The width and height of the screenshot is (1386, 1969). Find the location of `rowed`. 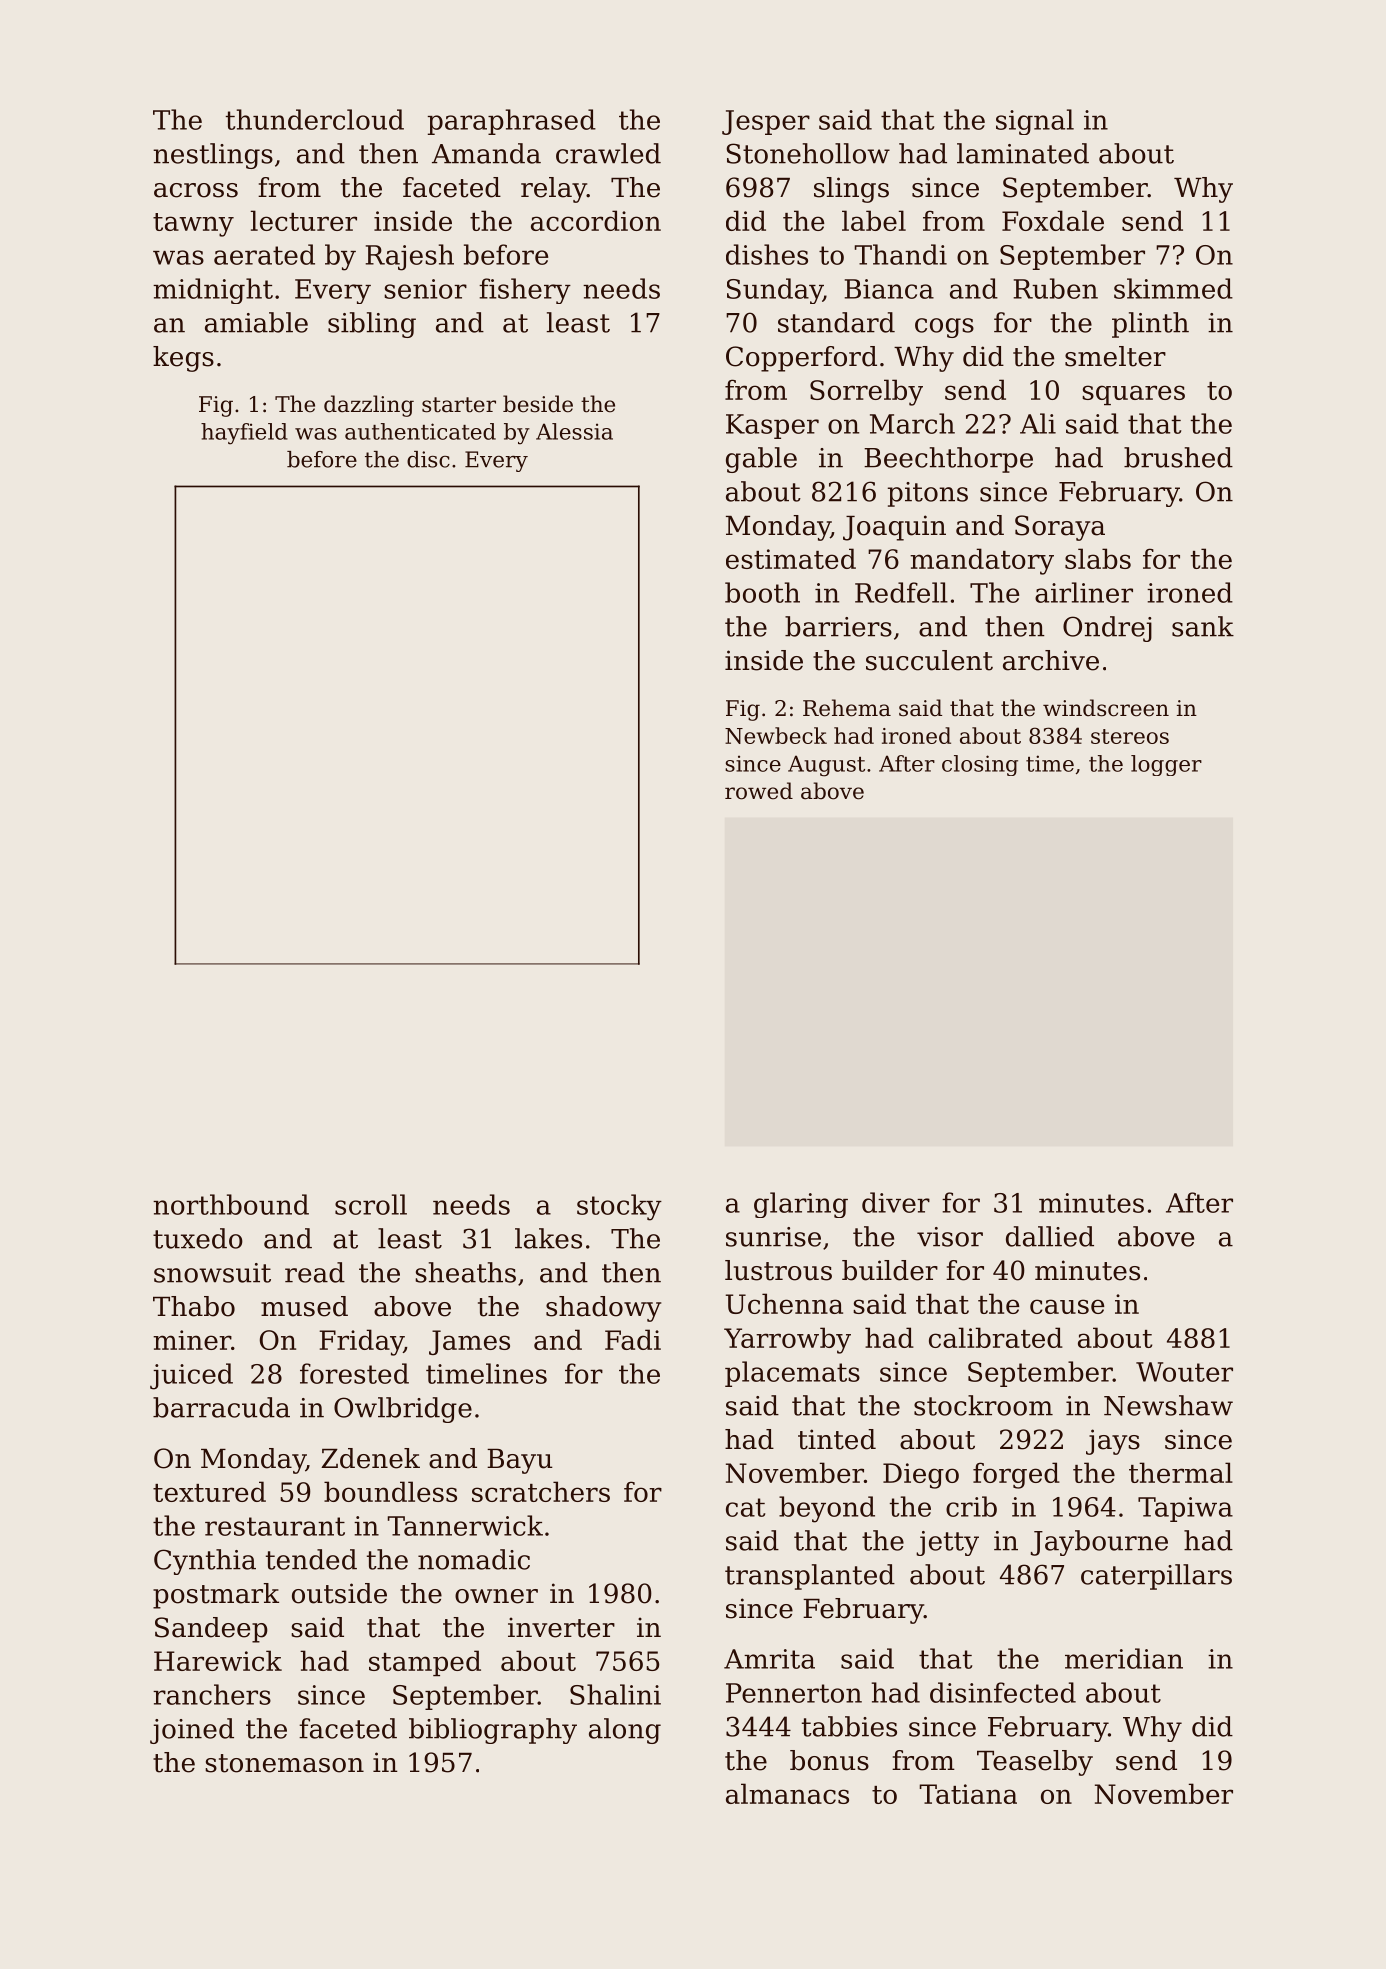

rowed is located at coordinates (759, 791).
